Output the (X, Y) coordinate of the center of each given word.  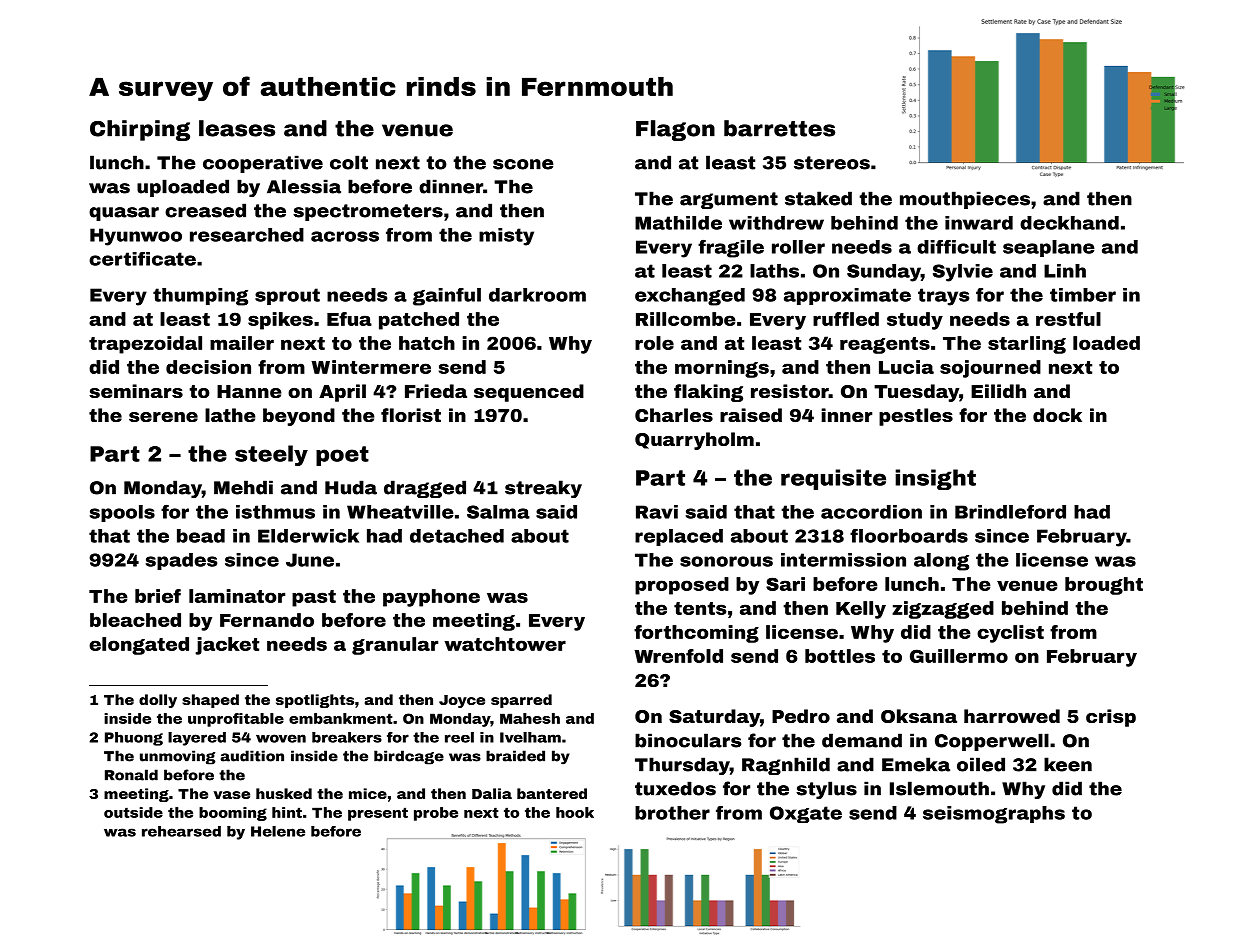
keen (1068, 764)
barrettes (779, 128)
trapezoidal (145, 345)
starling (1027, 345)
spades (181, 561)
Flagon (675, 130)
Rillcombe (686, 319)
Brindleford (1010, 512)
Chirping (140, 130)
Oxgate (806, 814)
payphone (431, 598)
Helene (278, 831)
